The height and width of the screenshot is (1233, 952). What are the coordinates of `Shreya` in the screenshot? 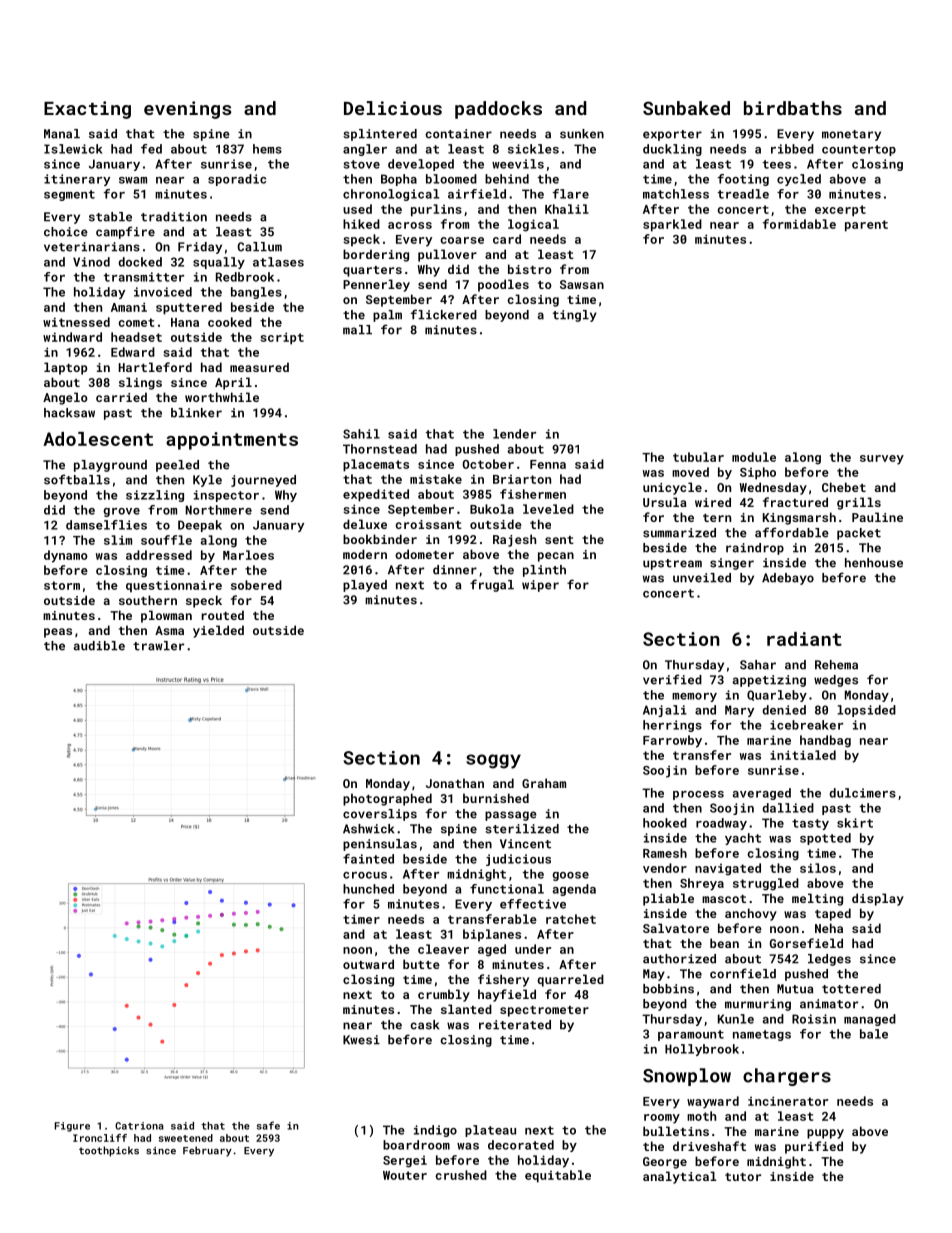 It's located at (702, 884).
